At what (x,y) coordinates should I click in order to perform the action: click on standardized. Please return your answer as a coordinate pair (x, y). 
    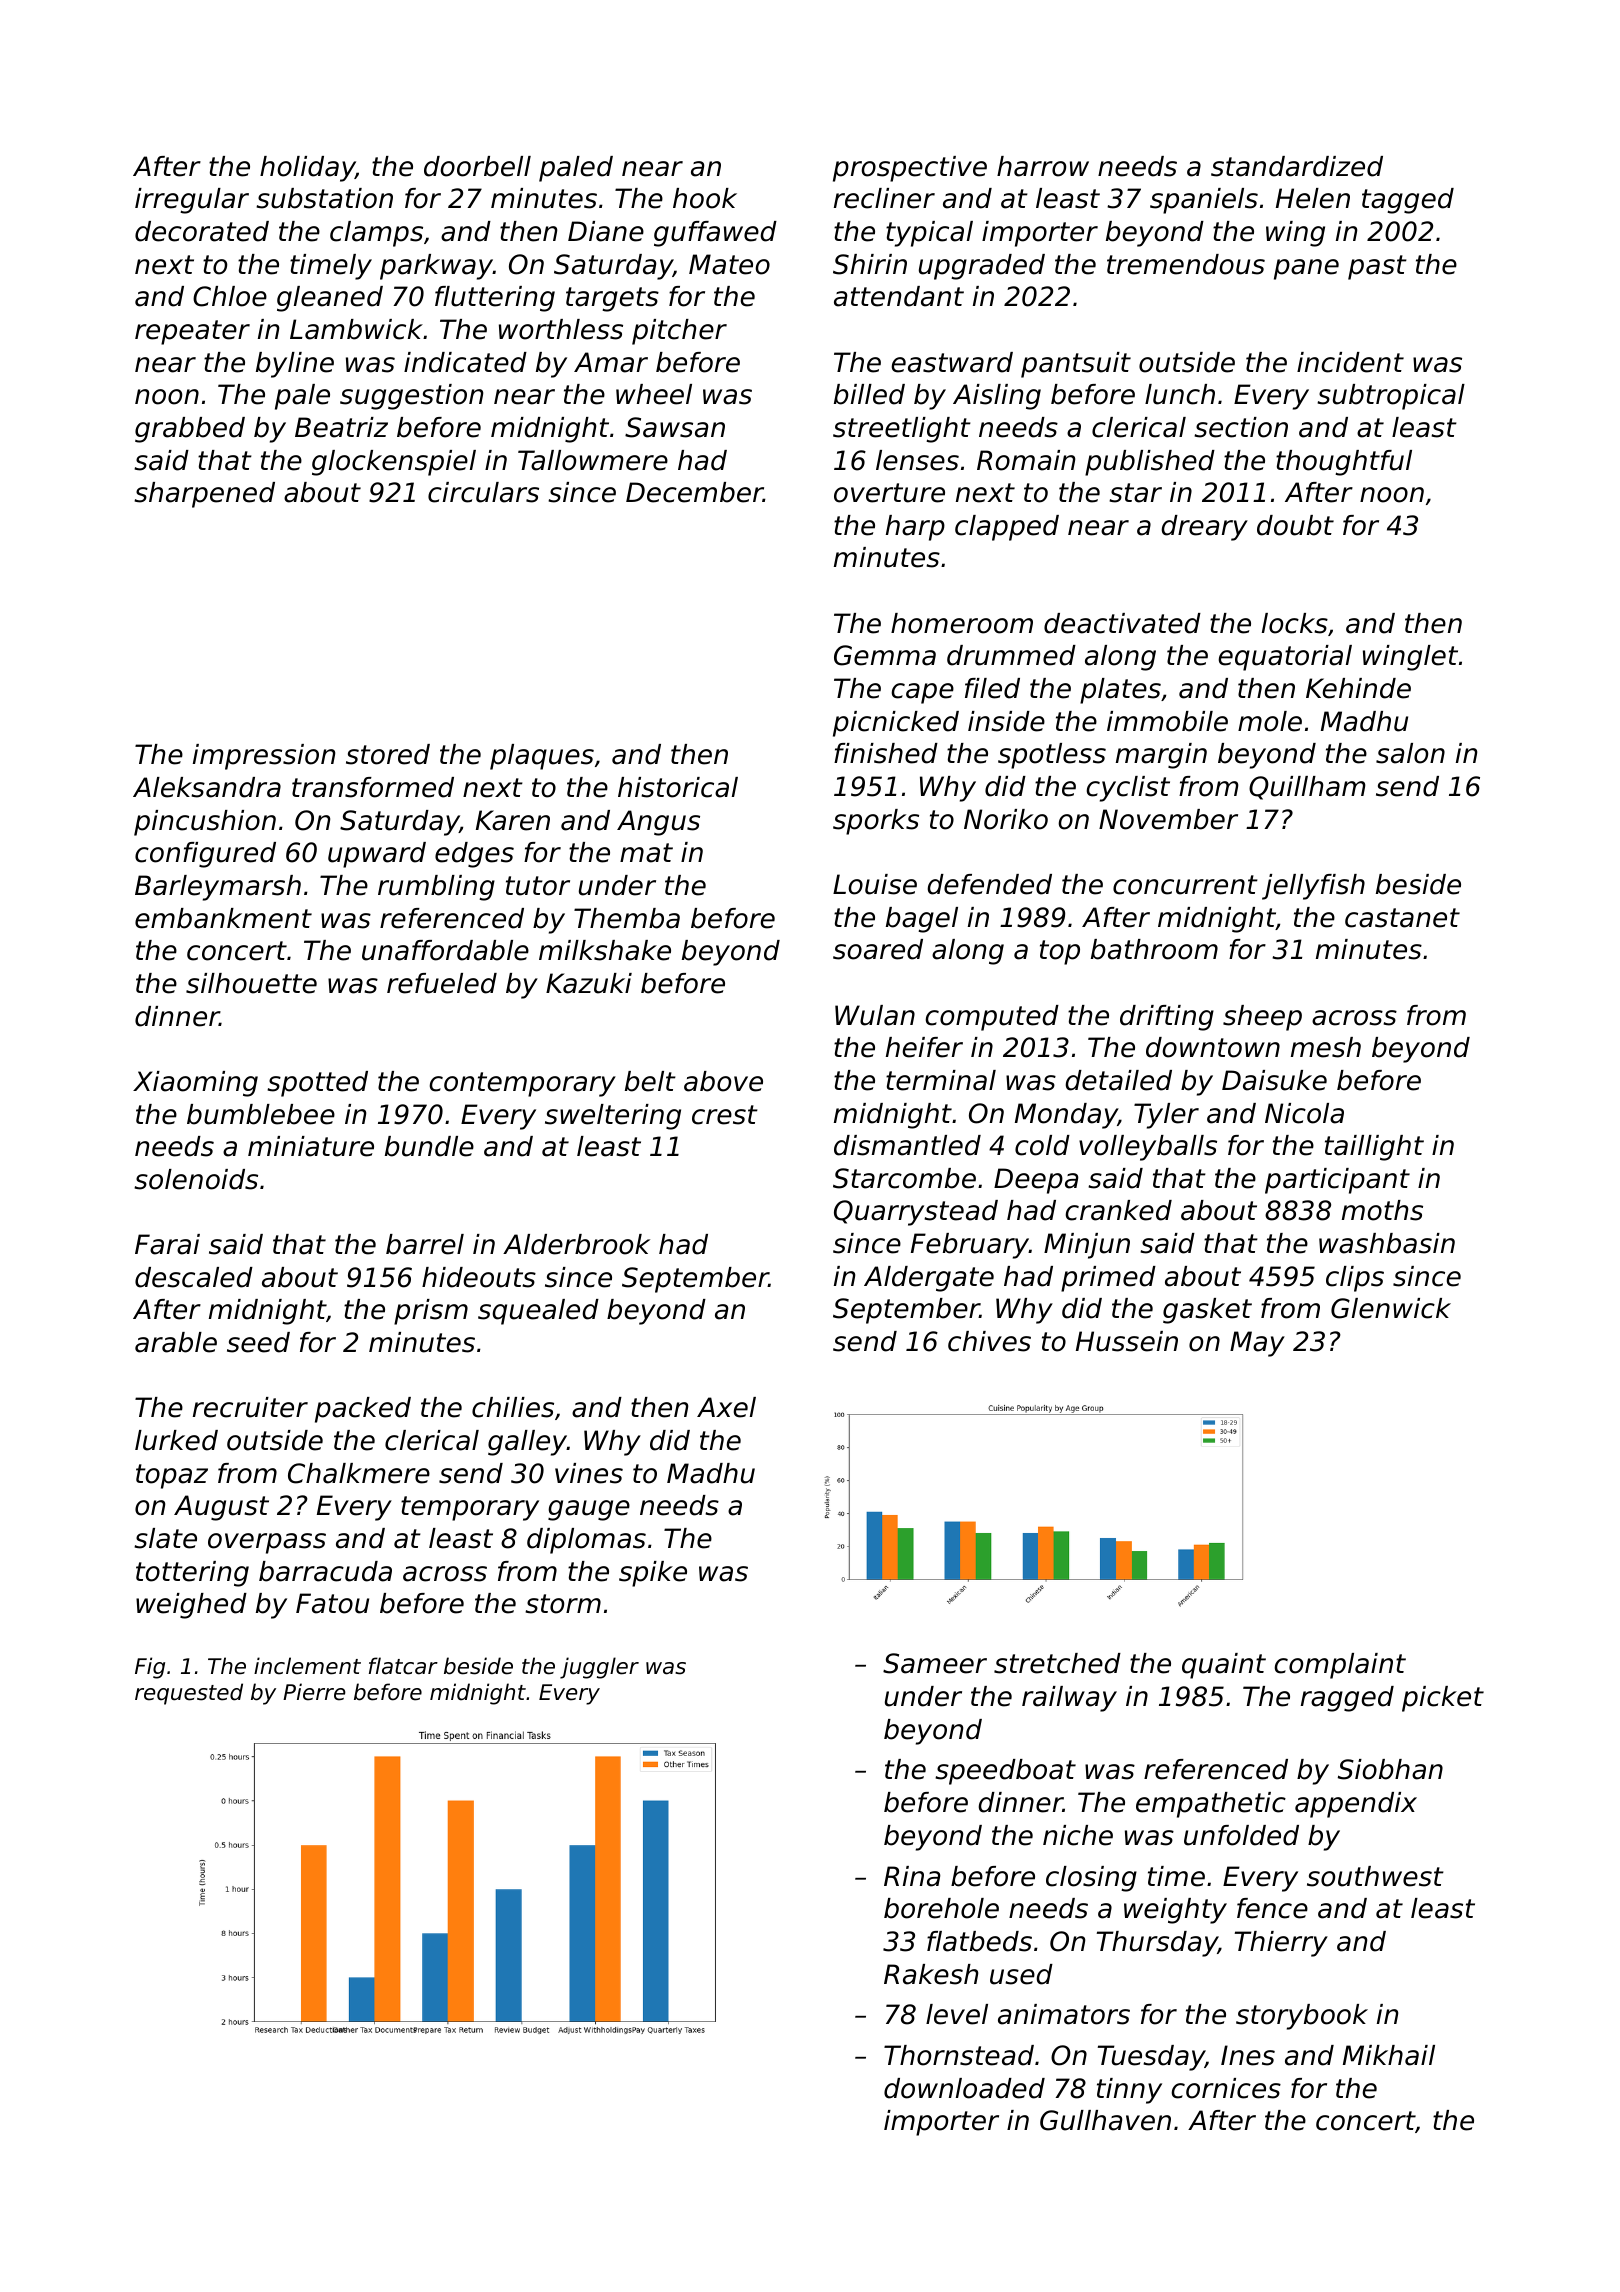
    Looking at the image, I should click on (1297, 166).
